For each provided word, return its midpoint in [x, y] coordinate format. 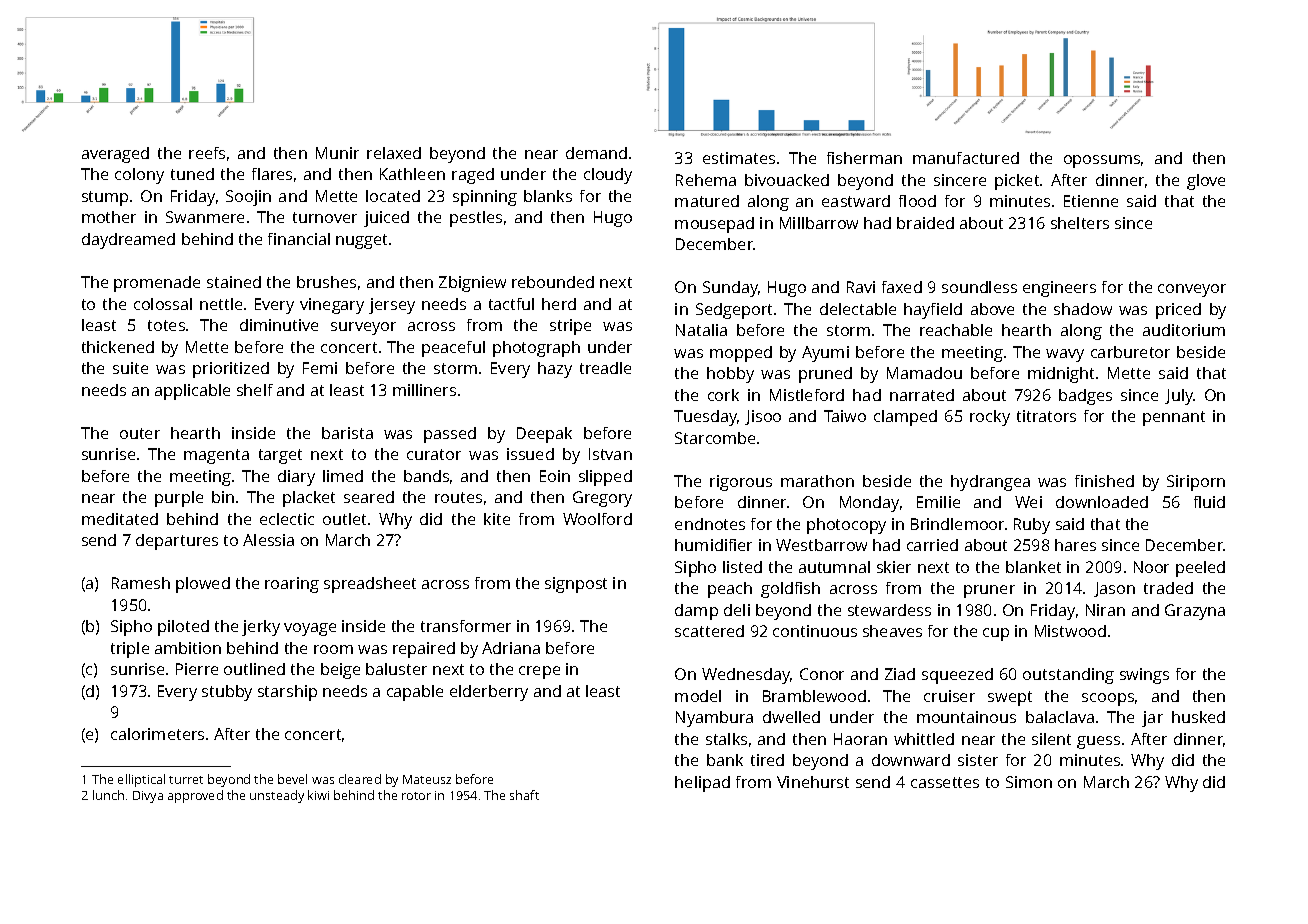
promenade [157, 284]
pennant [1174, 418]
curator [434, 454]
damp [696, 612]
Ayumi [825, 354]
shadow [1083, 309]
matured [707, 201]
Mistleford [807, 395]
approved [195, 796]
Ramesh [141, 583]
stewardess [889, 610]
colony [139, 176]
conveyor [1192, 290]
